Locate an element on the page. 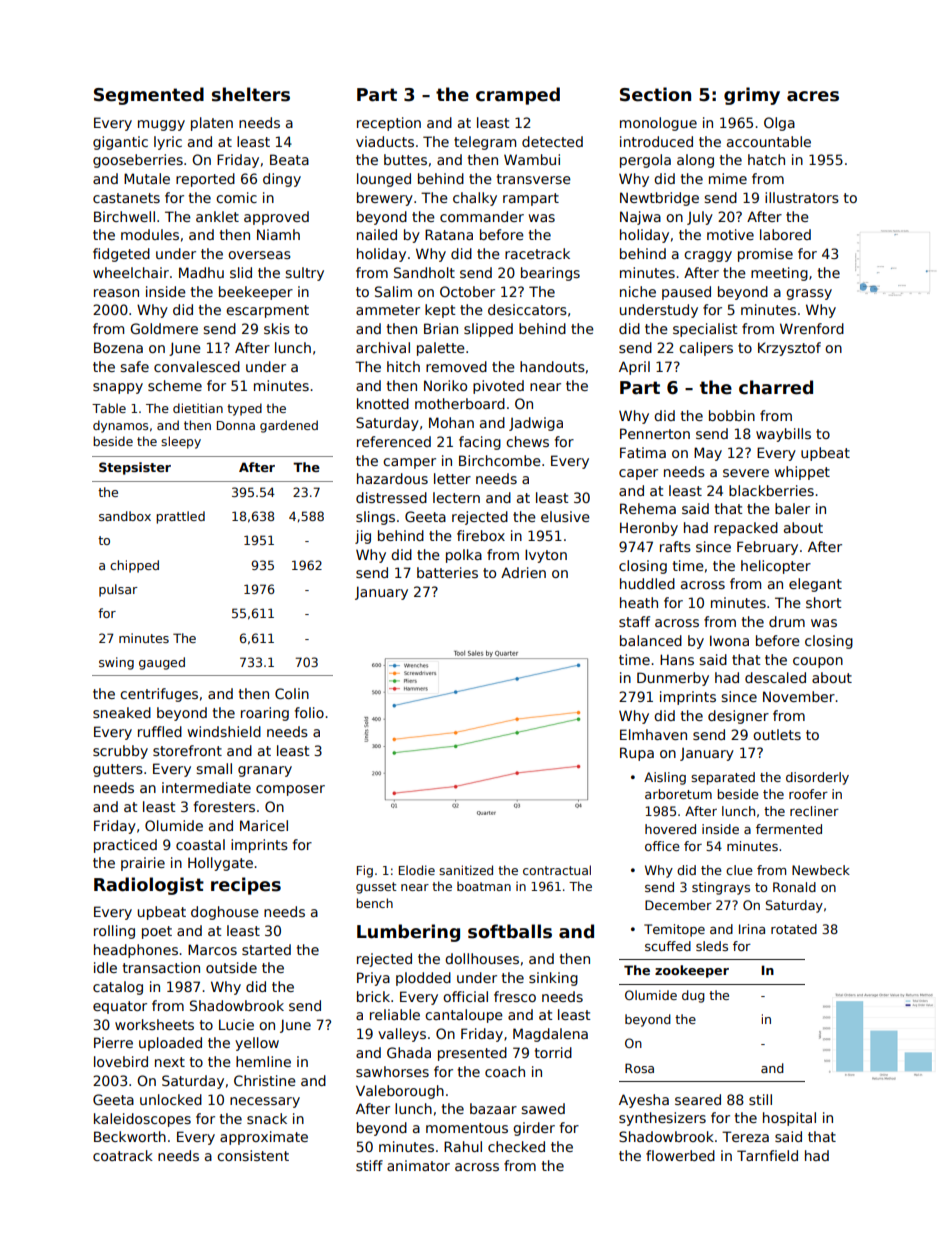 The image size is (952, 1233). Ghada is located at coordinates (409, 1052).
